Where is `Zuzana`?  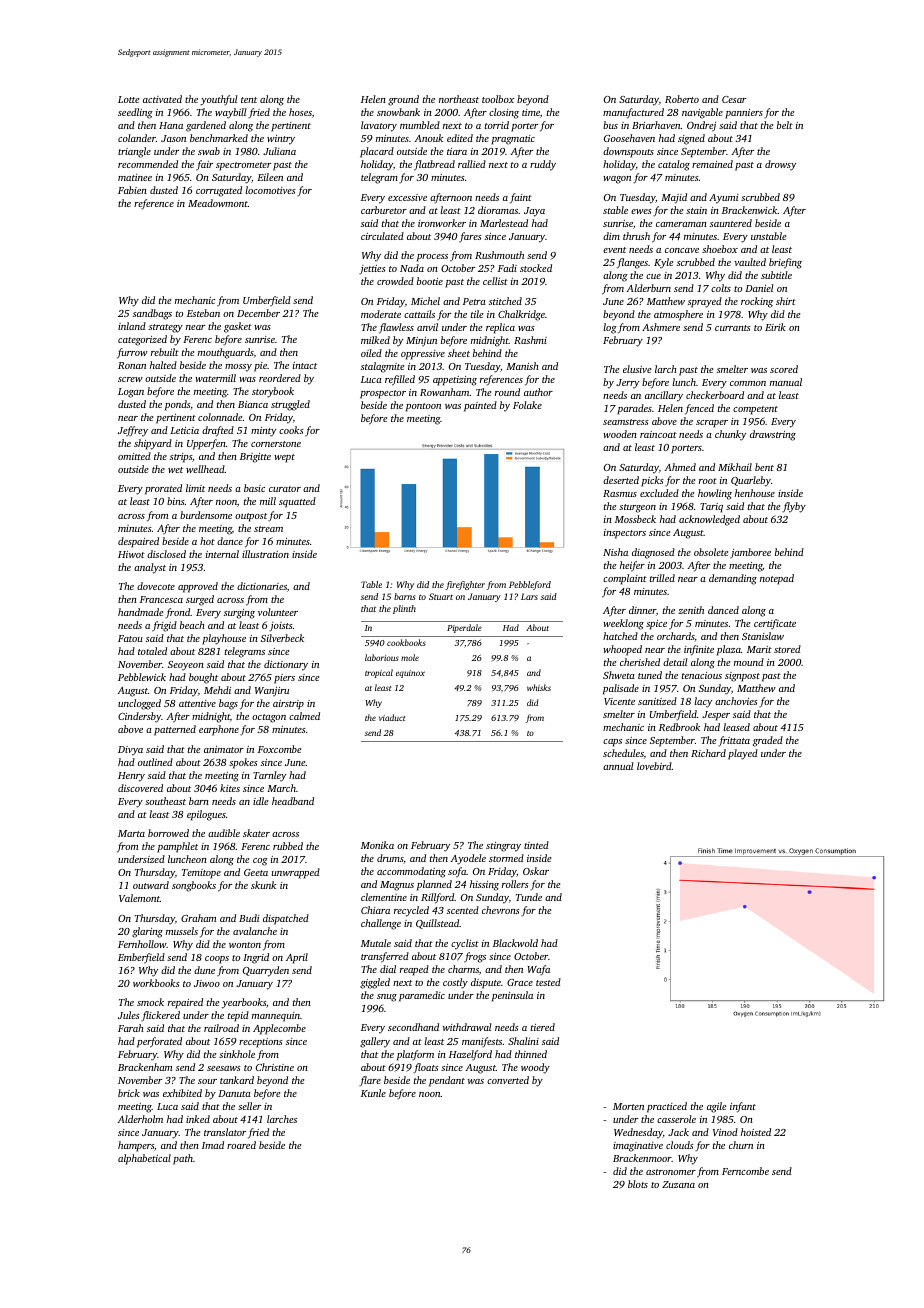 Zuzana is located at coordinates (678, 1184).
